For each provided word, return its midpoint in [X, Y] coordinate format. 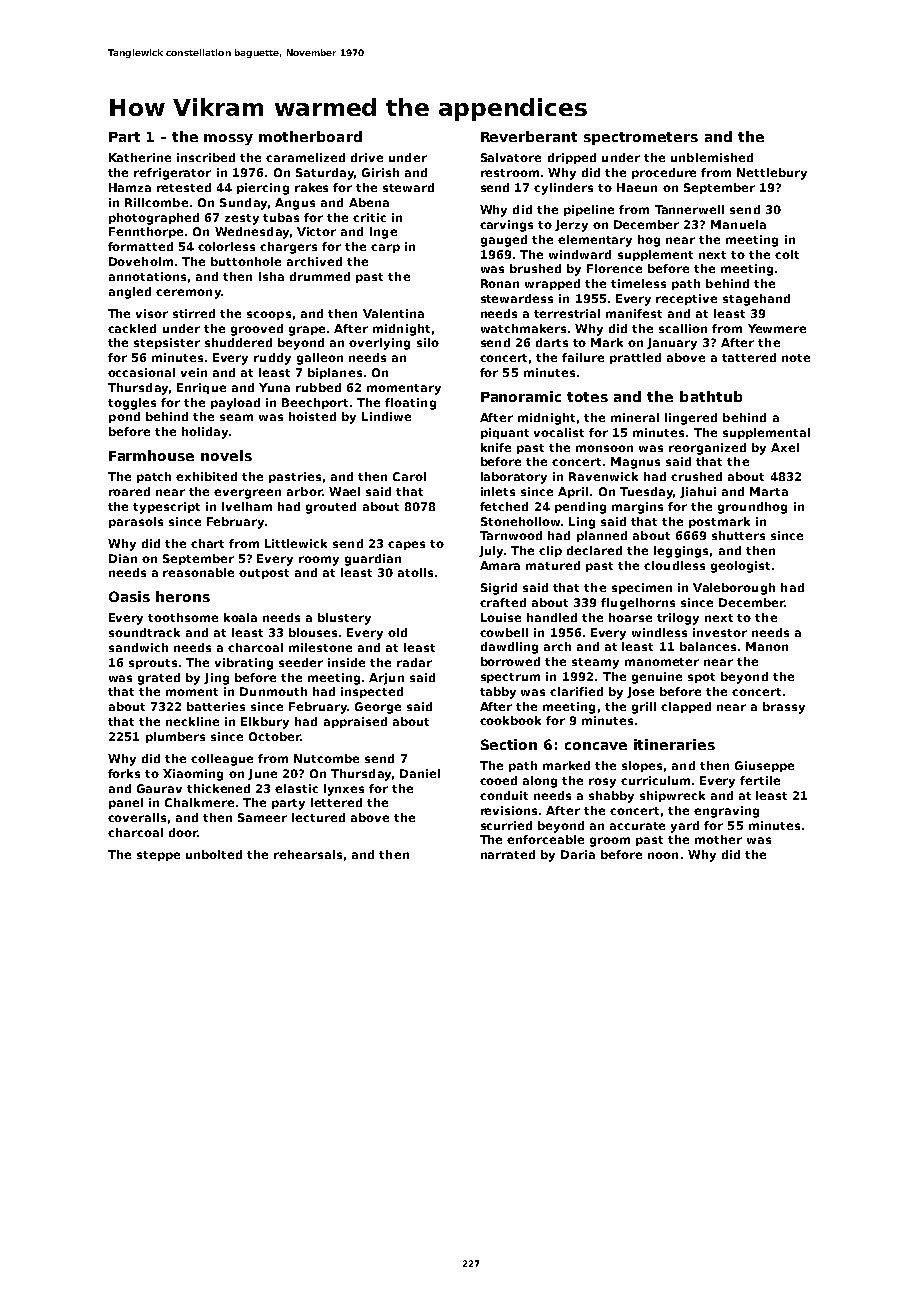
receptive [686, 299]
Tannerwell [689, 209]
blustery [344, 619]
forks [124, 773]
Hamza [130, 187]
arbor [304, 491]
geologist [740, 567]
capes [406, 545]
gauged [504, 241]
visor [152, 313]
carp [385, 248]
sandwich [138, 647]
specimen [642, 588]
